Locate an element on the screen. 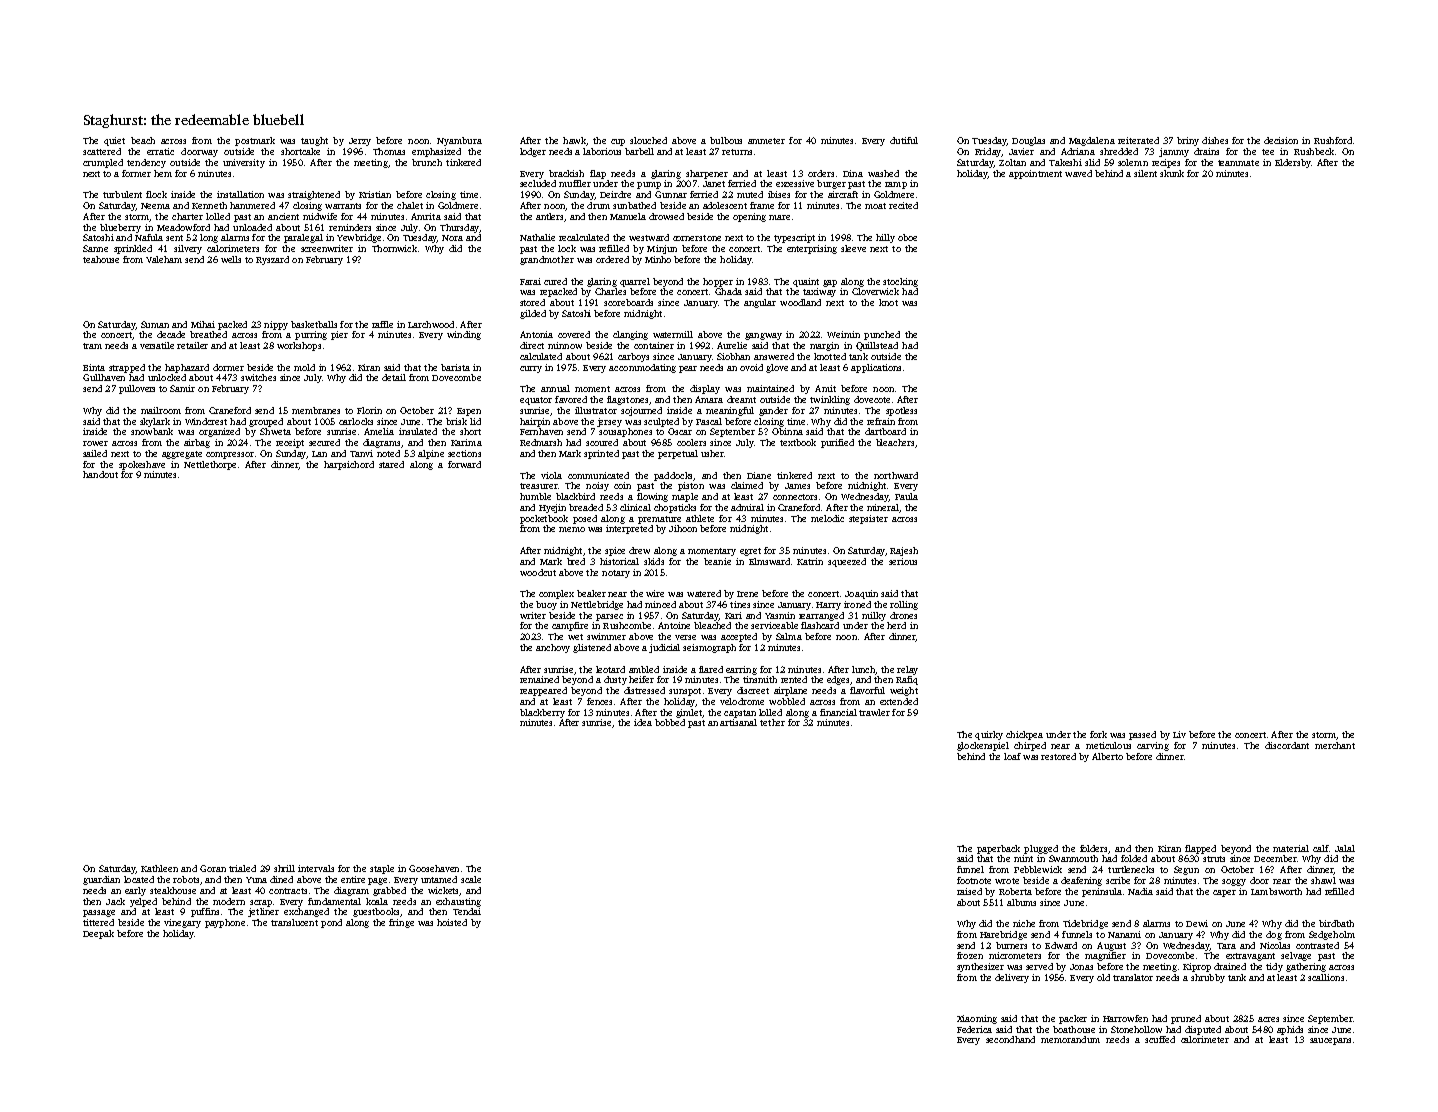  Salma is located at coordinates (789, 636).
